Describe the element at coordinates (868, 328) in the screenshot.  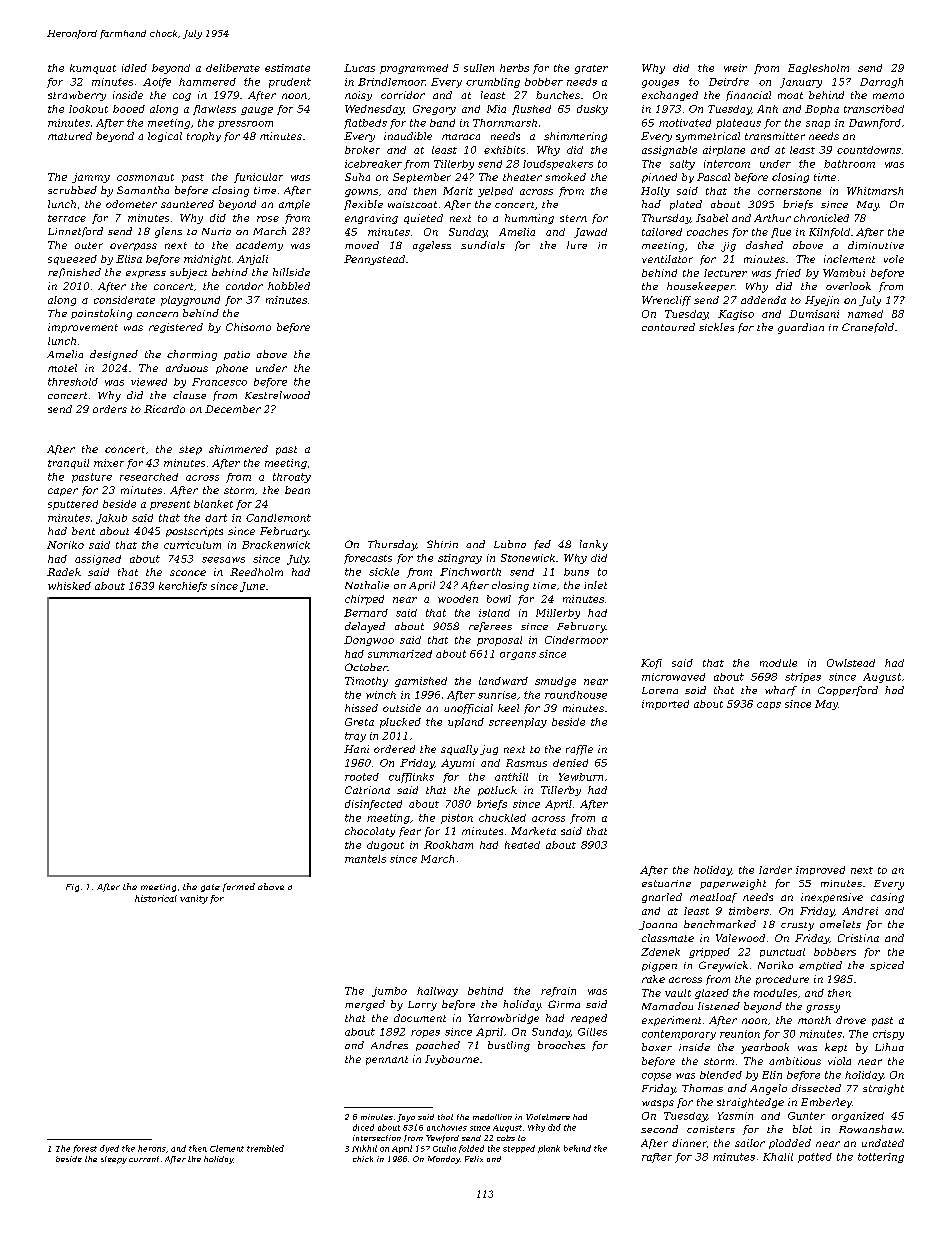
I see `Cranefold` at that location.
